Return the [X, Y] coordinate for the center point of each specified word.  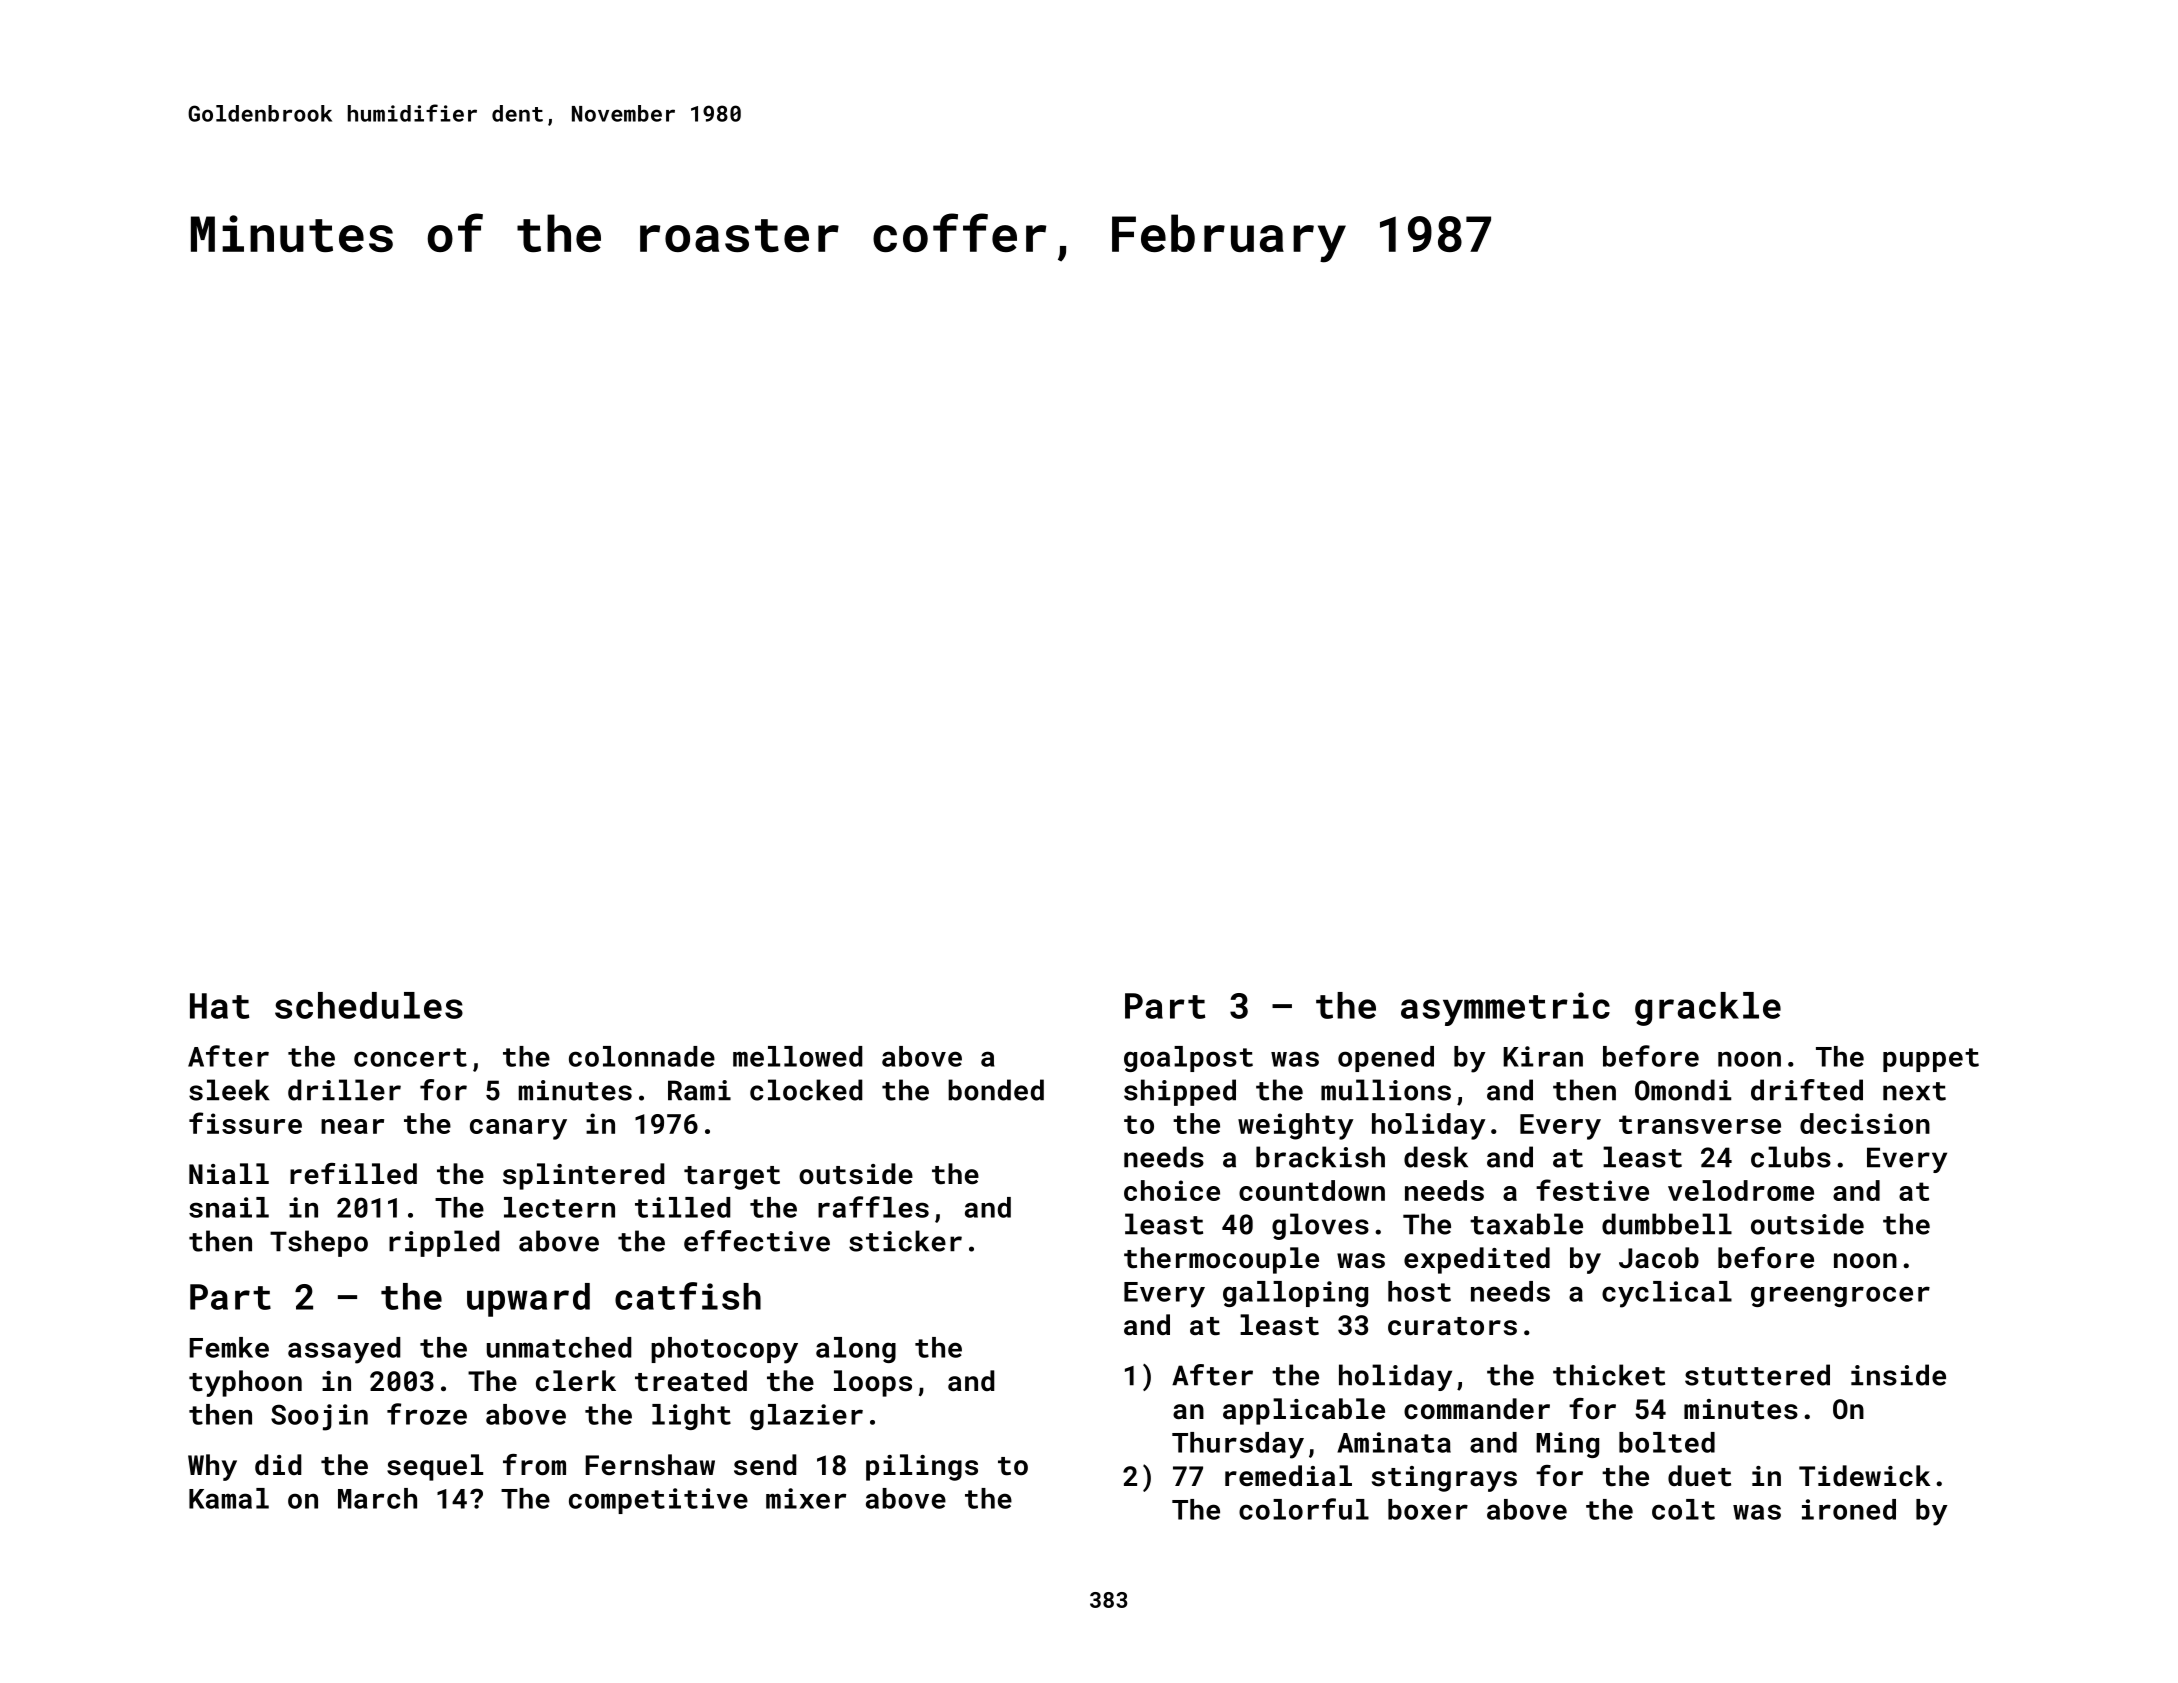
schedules [369, 1005]
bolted [1667, 1442]
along [856, 1350]
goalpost [1188, 1059]
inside [1898, 1375]
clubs [1791, 1157]
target [732, 1178]
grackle [1708, 1009]
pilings [922, 1467]
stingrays [1444, 1479]
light [691, 1417]
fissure [245, 1123]
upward [528, 1300]
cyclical [1667, 1294]
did [278, 1464]
